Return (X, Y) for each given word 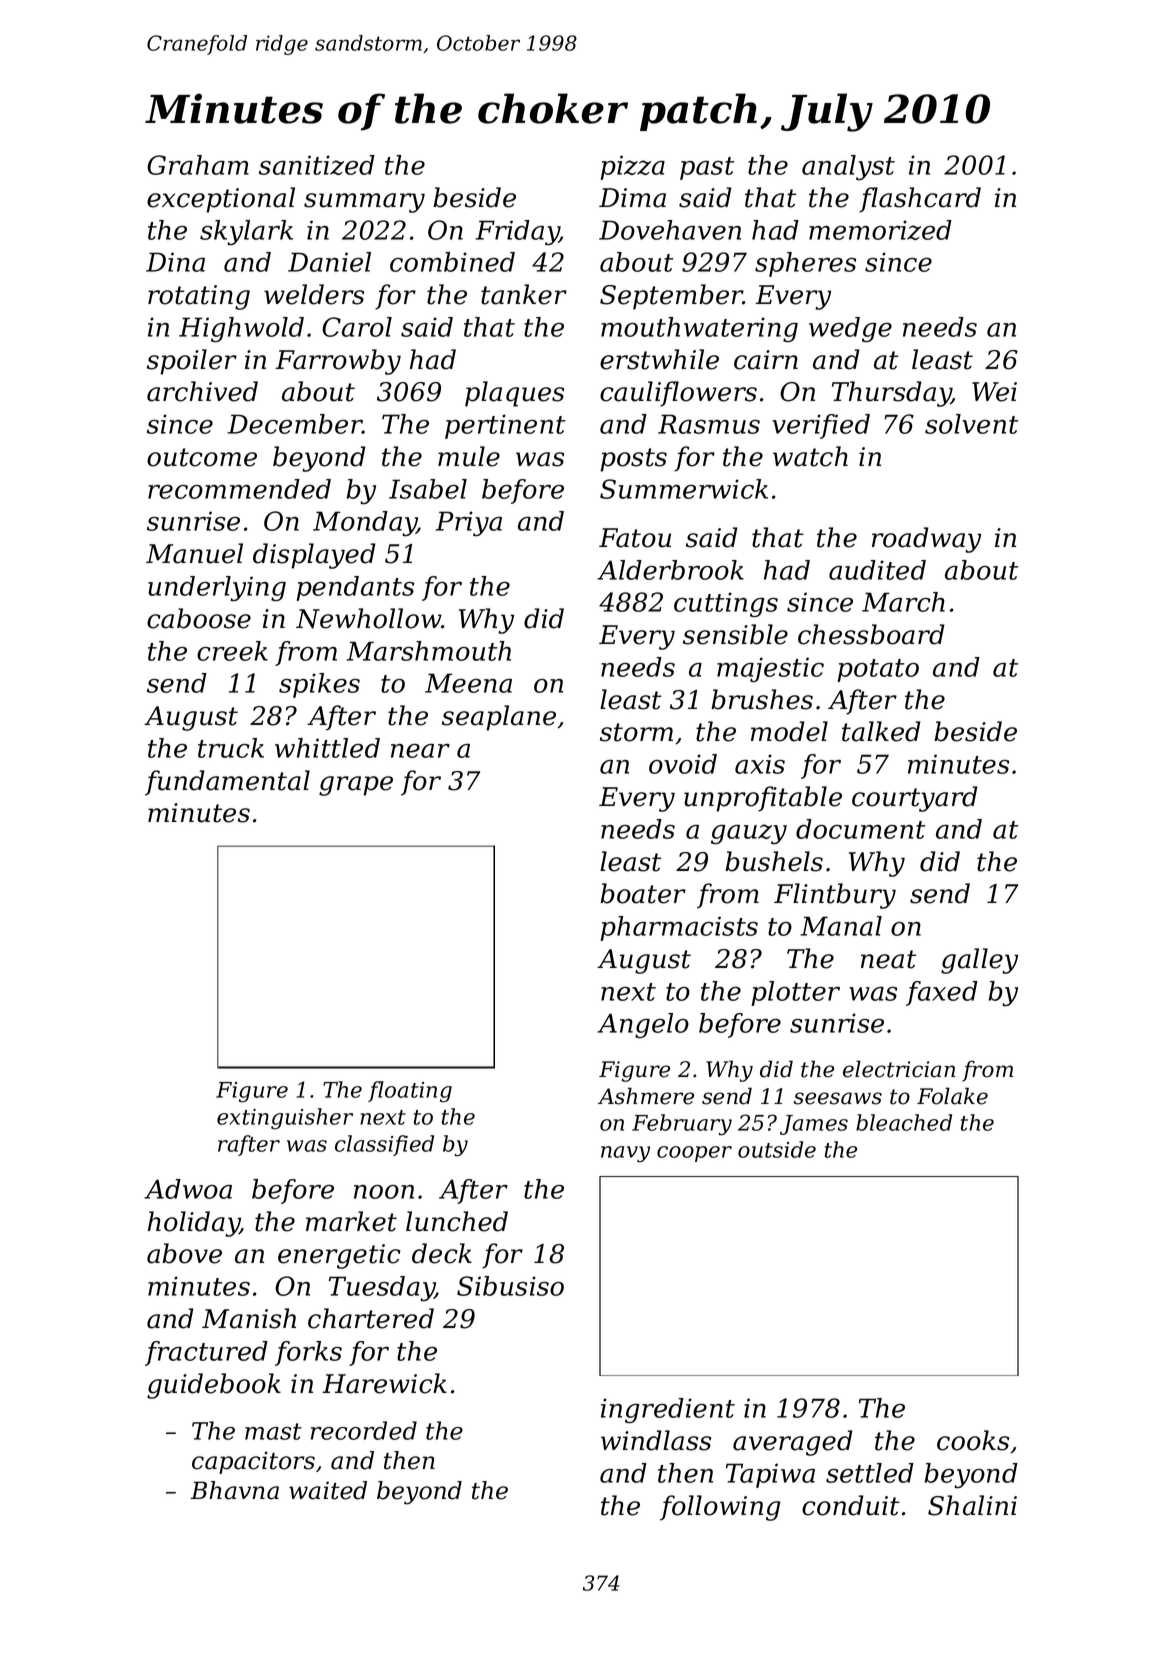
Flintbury (835, 896)
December (295, 424)
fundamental (227, 783)
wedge (850, 329)
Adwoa (188, 1189)
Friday (517, 232)
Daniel (329, 262)
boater (643, 893)
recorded (364, 1430)
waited (328, 1490)
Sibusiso (510, 1286)
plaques (514, 394)
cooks (973, 1440)
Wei (994, 392)
